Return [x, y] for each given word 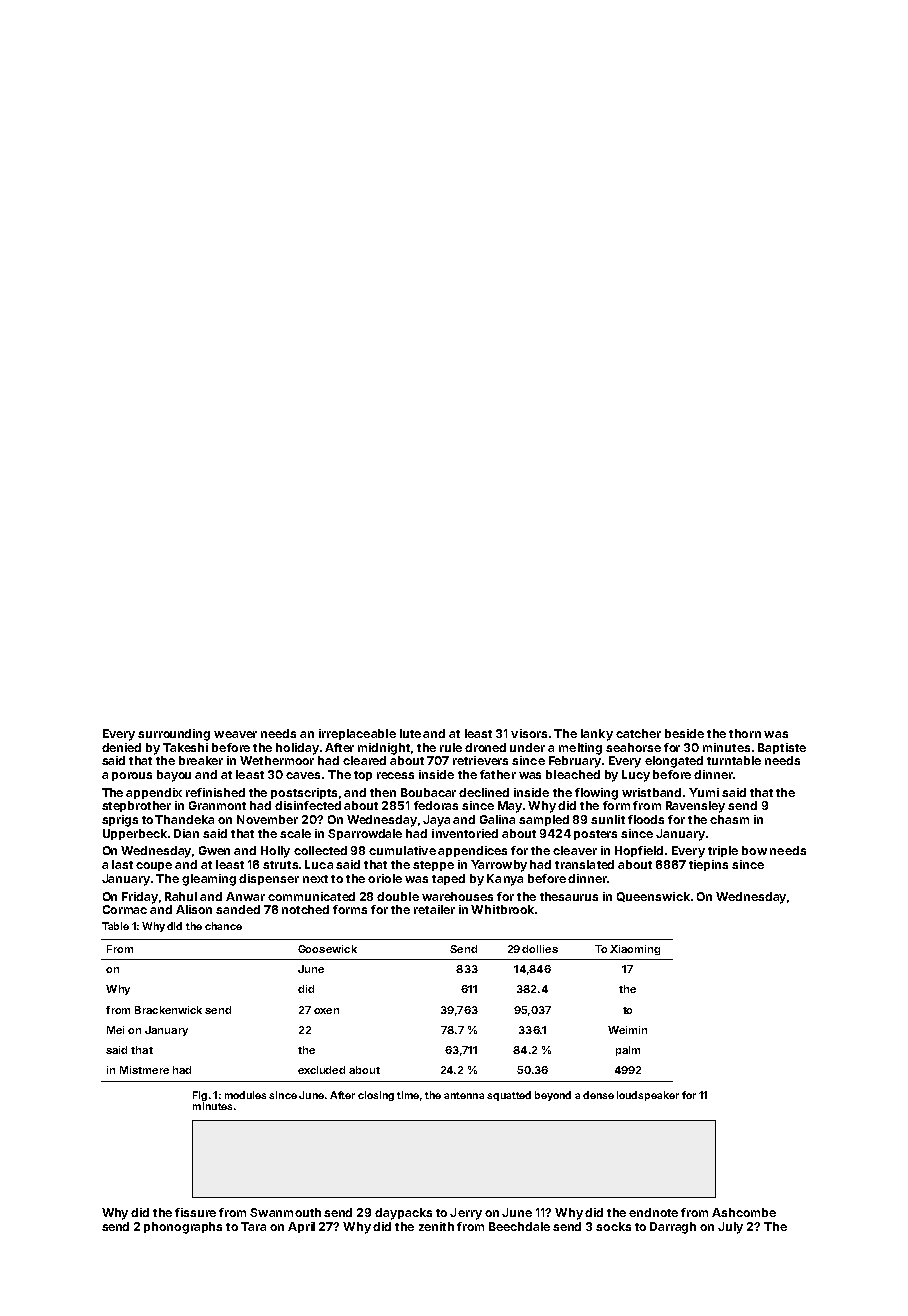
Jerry [466, 1214]
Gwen [214, 850]
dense [598, 1095]
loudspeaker [648, 1096]
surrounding [174, 735]
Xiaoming [635, 950]
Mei [115, 1030]
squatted [509, 1096]
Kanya [505, 880]
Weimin [627, 1030]
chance [223, 926]
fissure [195, 1212]
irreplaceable [357, 734]
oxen [326, 1011]
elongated [674, 762]
